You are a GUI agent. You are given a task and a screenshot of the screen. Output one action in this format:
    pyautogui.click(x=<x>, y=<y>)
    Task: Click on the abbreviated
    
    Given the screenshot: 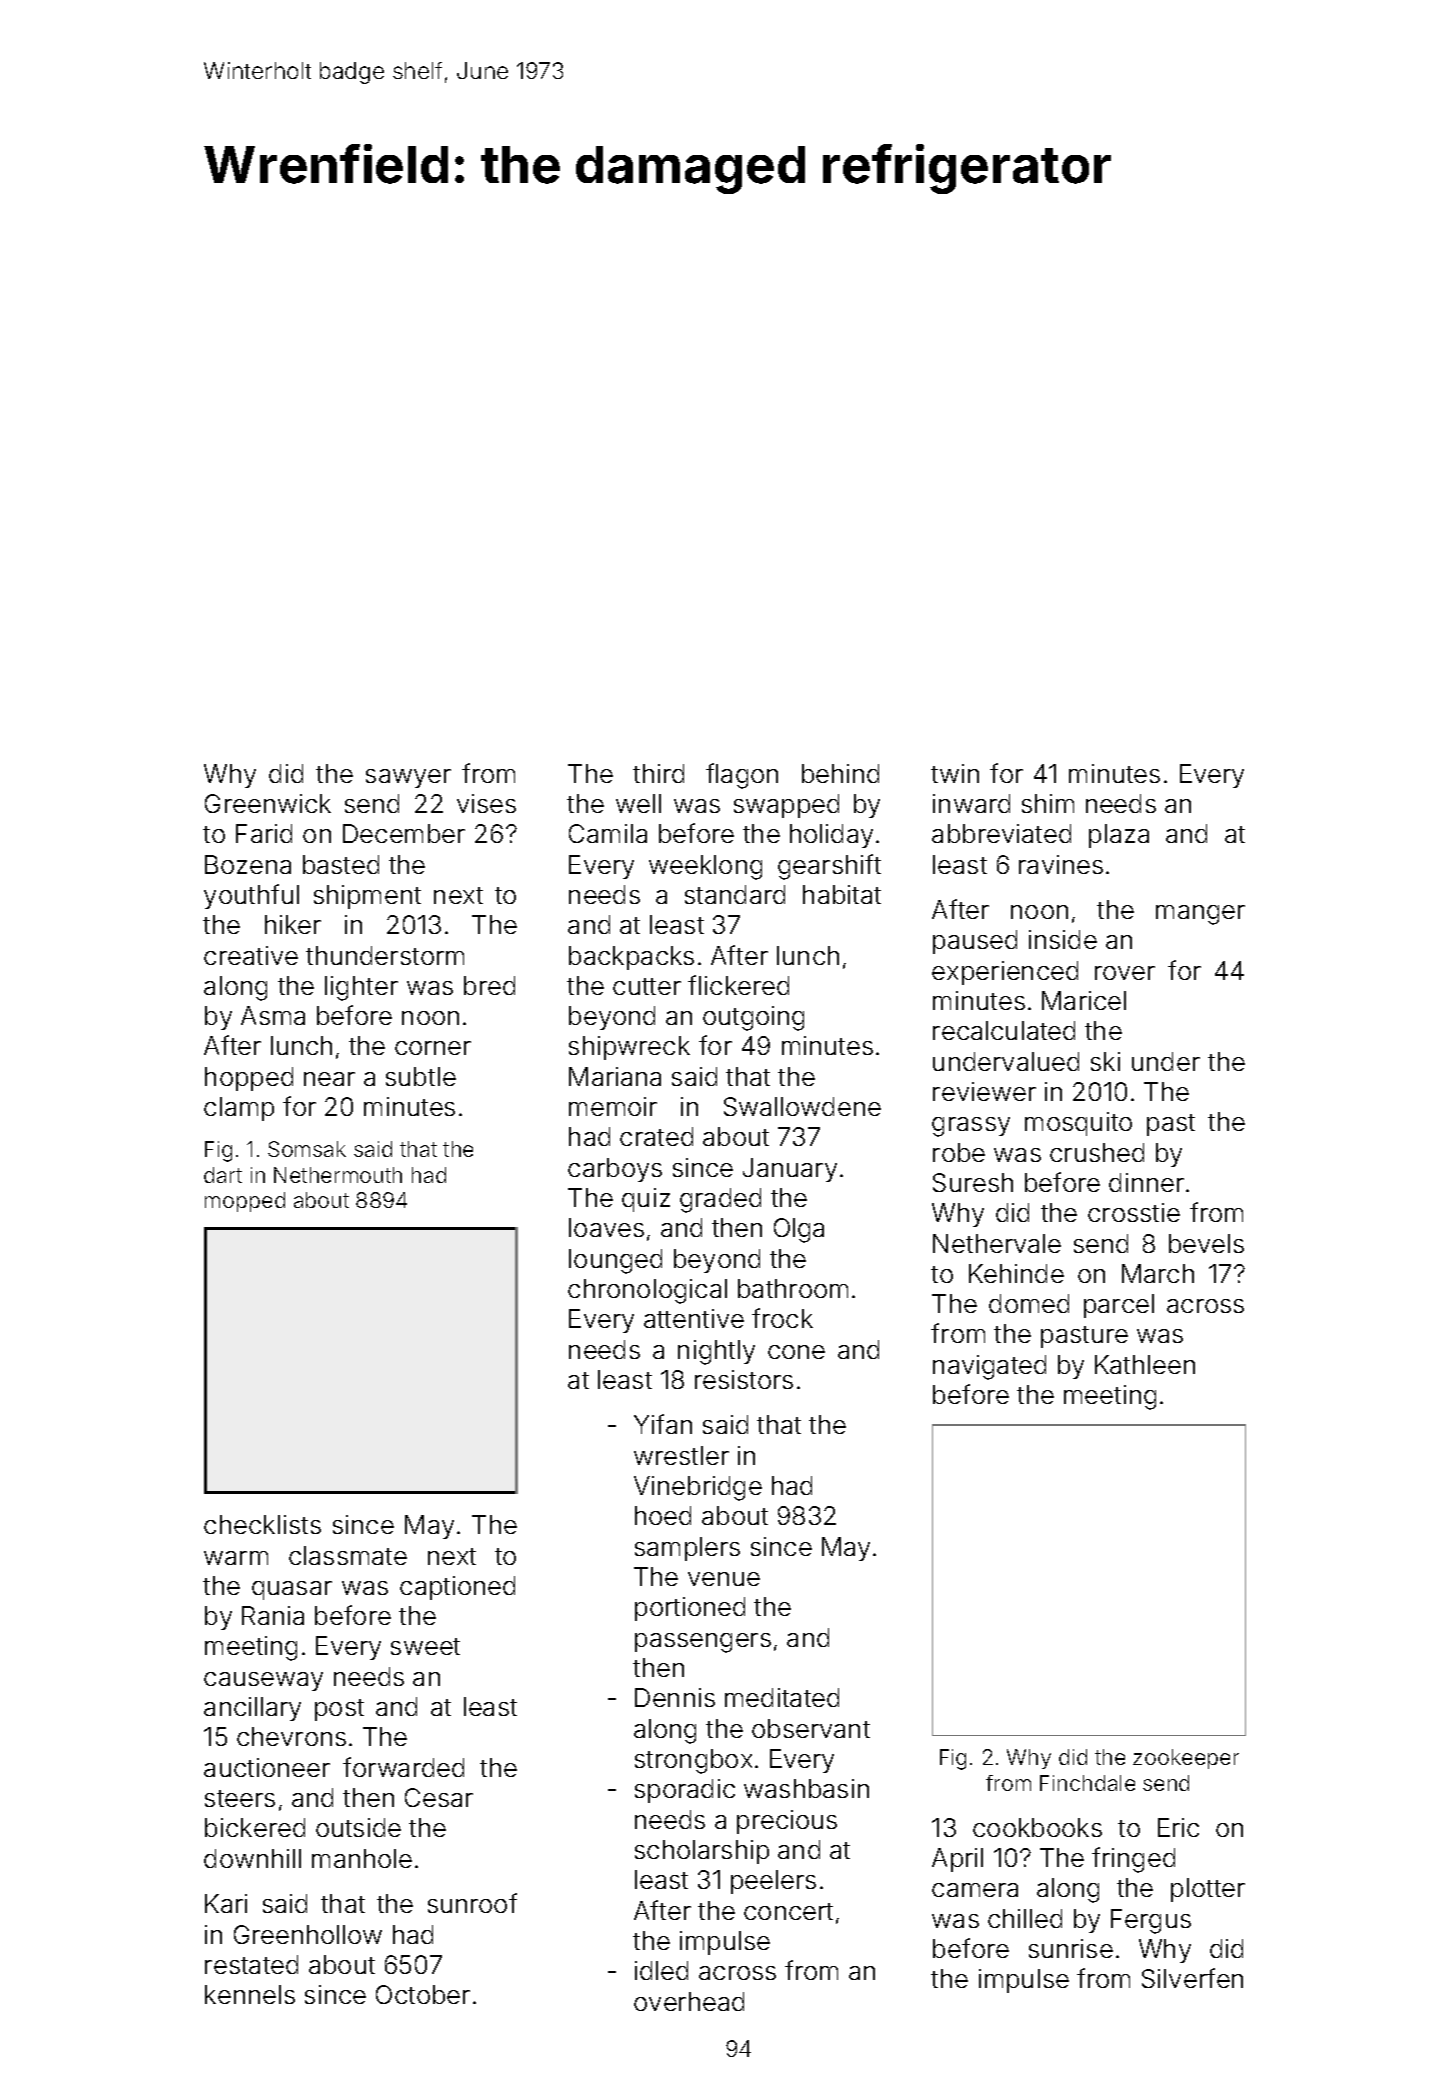 What is the action you would take?
    pyautogui.click(x=1001, y=833)
